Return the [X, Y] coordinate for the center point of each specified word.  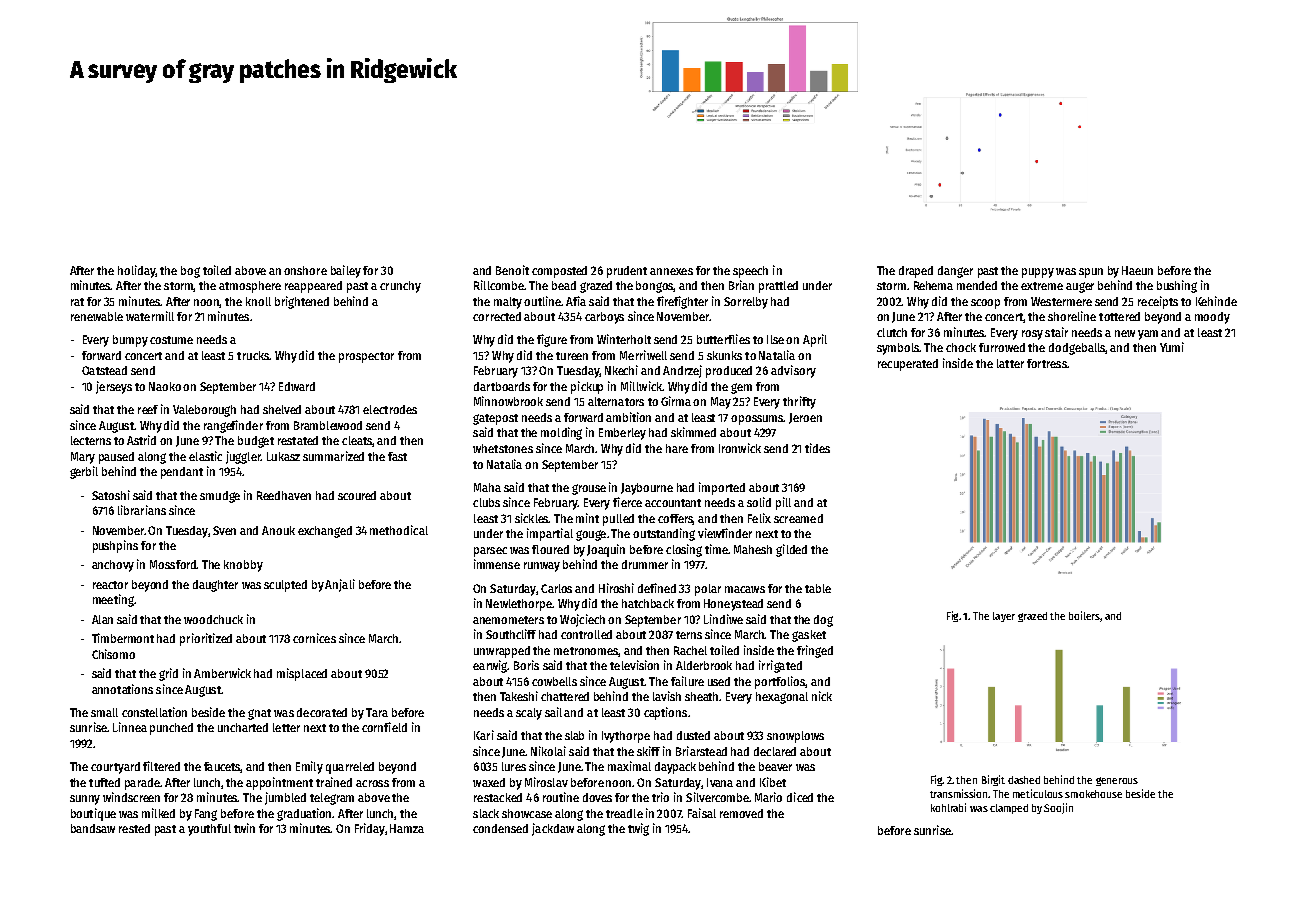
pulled [618, 520]
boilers [1084, 615]
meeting [113, 600]
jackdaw [553, 829]
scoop [985, 304]
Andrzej [682, 371]
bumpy [130, 341]
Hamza [407, 828]
